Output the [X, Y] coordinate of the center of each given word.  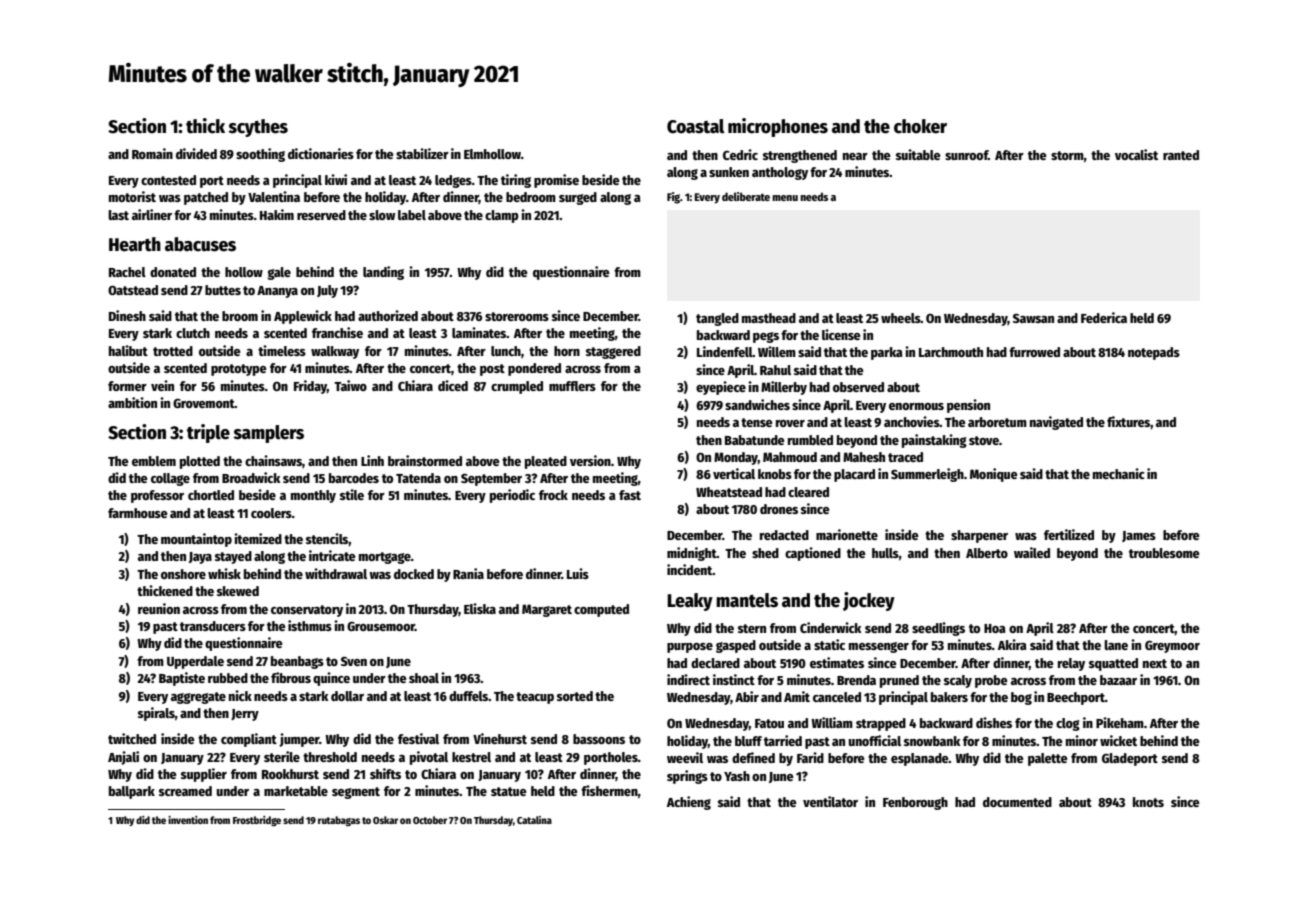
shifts [385, 773]
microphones [778, 127]
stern [752, 628]
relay [1071, 664]
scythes [258, 128]
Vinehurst [500, 738]
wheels [901, 318]
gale [279, 273]
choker [920, 126]
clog [1068, 724]
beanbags [297, 662]
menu [785, 198]
